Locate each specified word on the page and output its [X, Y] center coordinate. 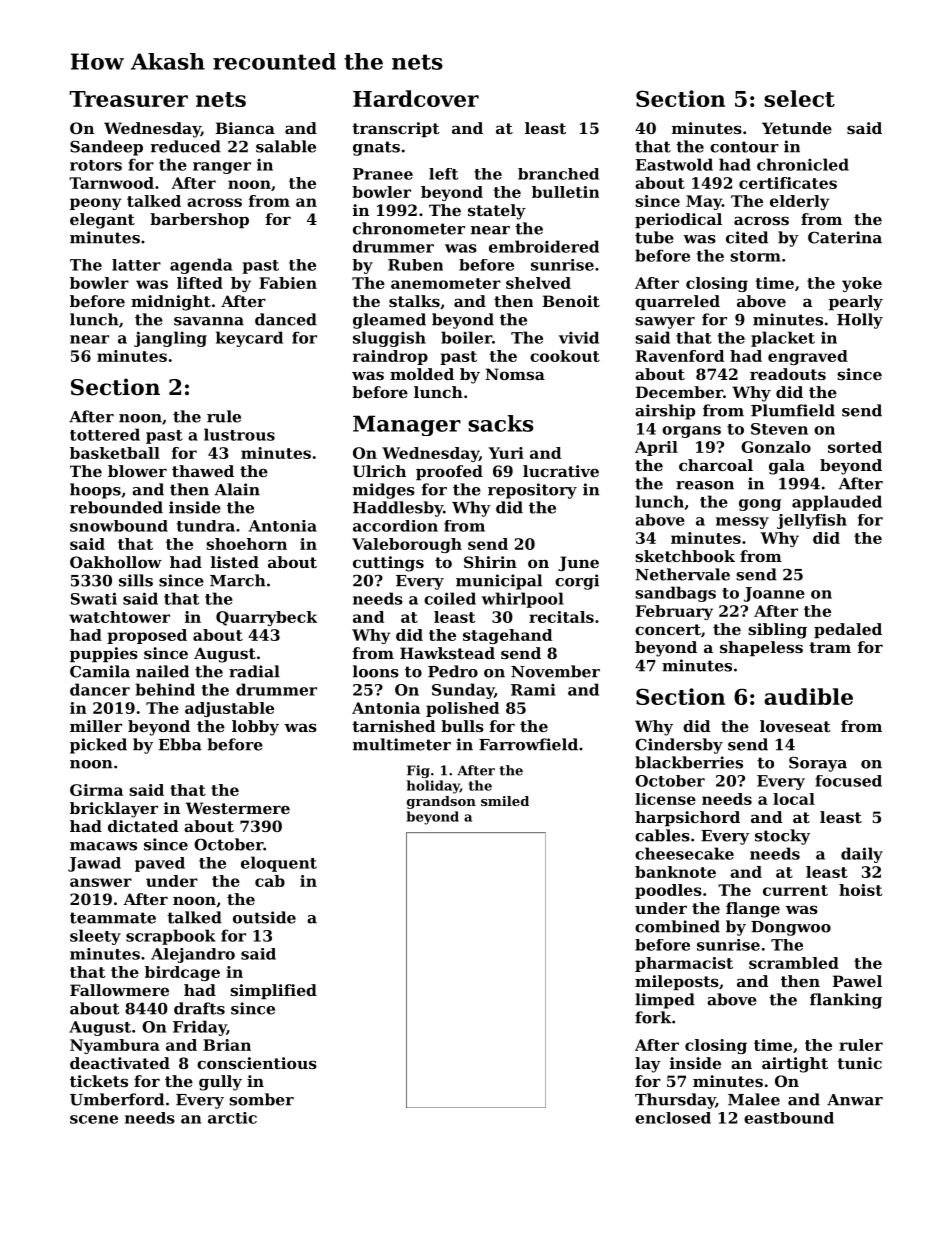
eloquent [279, 864]
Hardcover [416, 98]
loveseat [795, 726]
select [799, 98]
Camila [100, 671]
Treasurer [128, 99]
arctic [232, 1118]
